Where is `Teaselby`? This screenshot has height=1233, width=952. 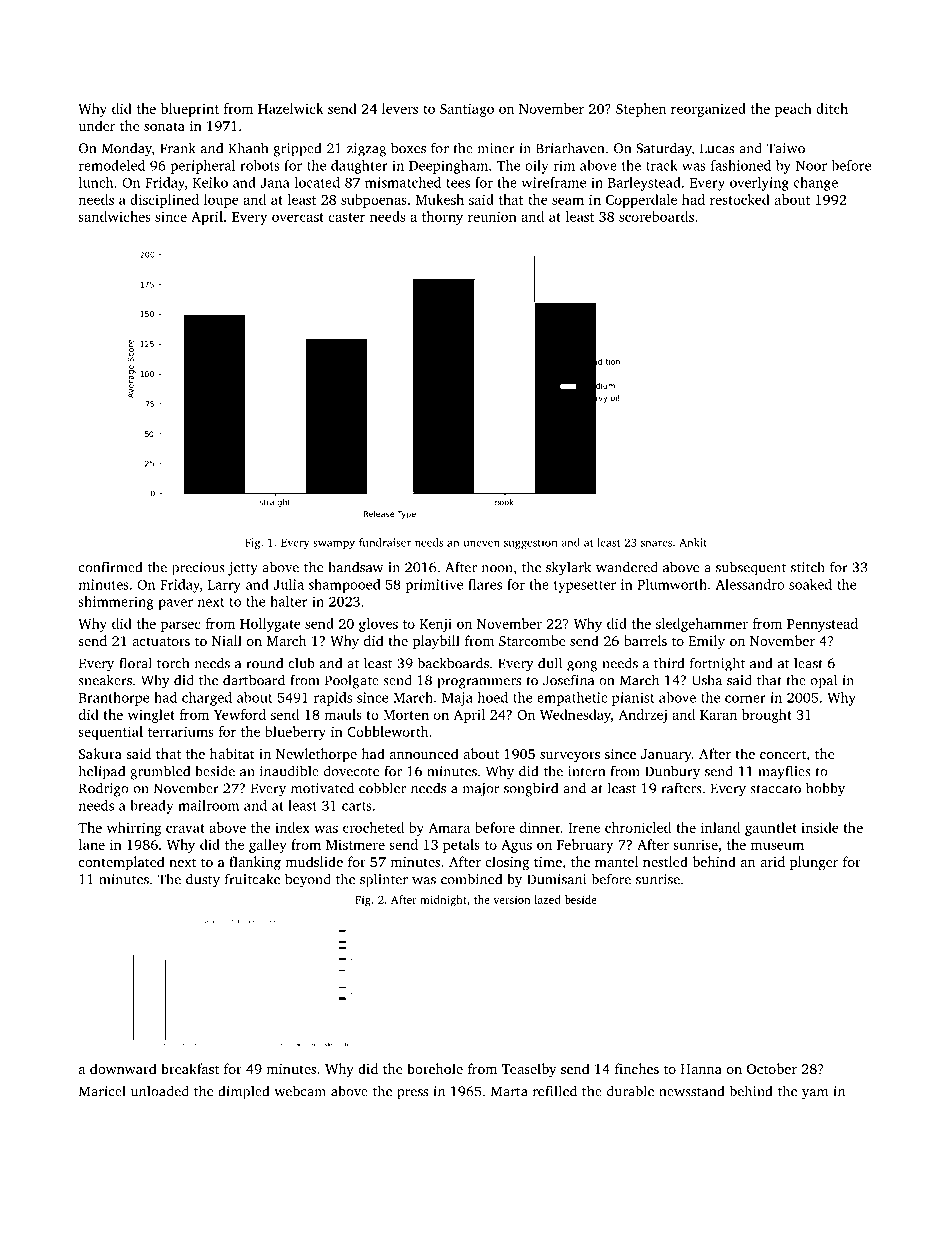 Teaselby is located at coordinates (529, 1070).
